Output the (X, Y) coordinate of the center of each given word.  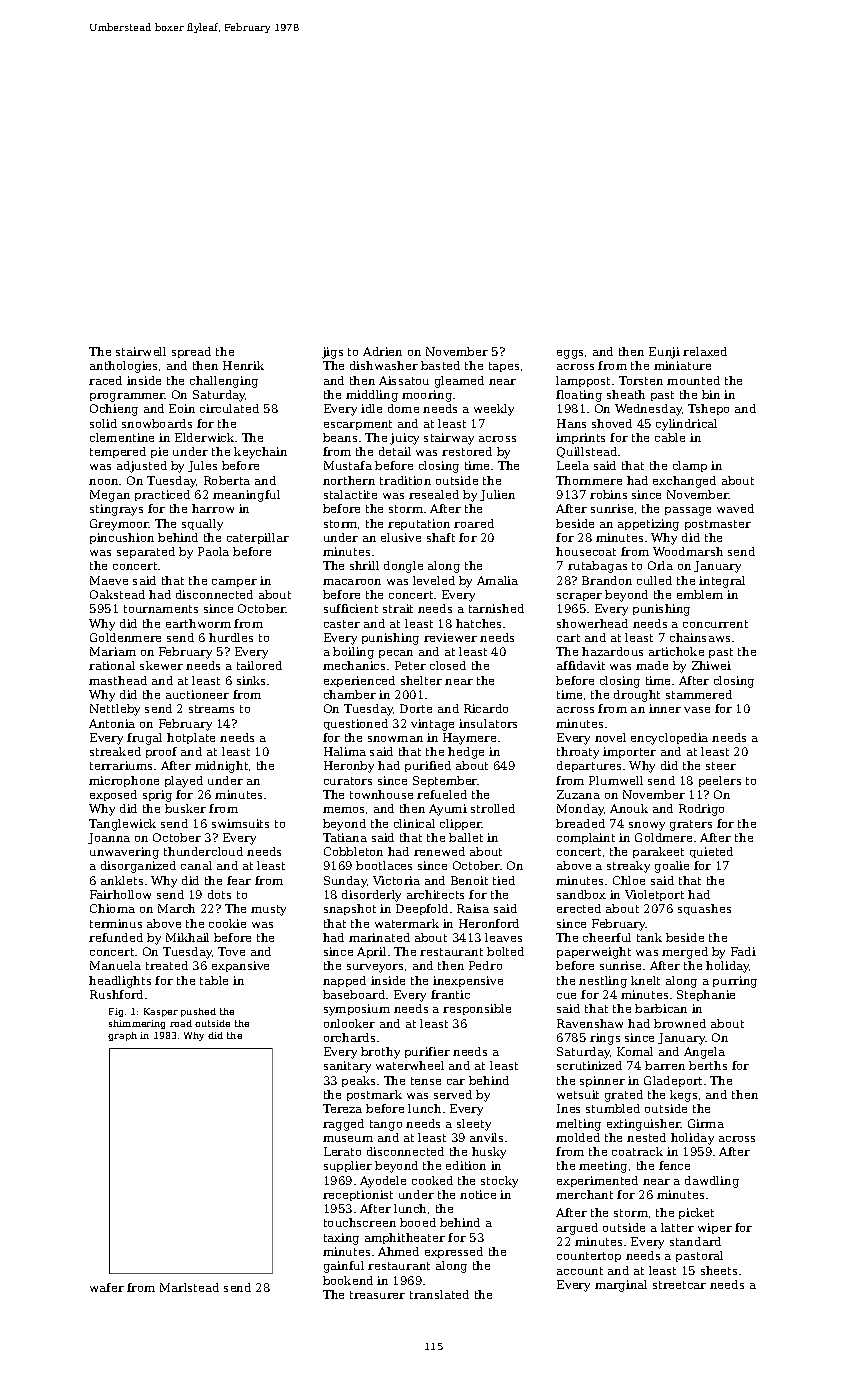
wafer (107, 1287)
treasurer (377, 1295)
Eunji (664, 353)
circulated (229, 408)
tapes (504, 367)
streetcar (679, 1285)
